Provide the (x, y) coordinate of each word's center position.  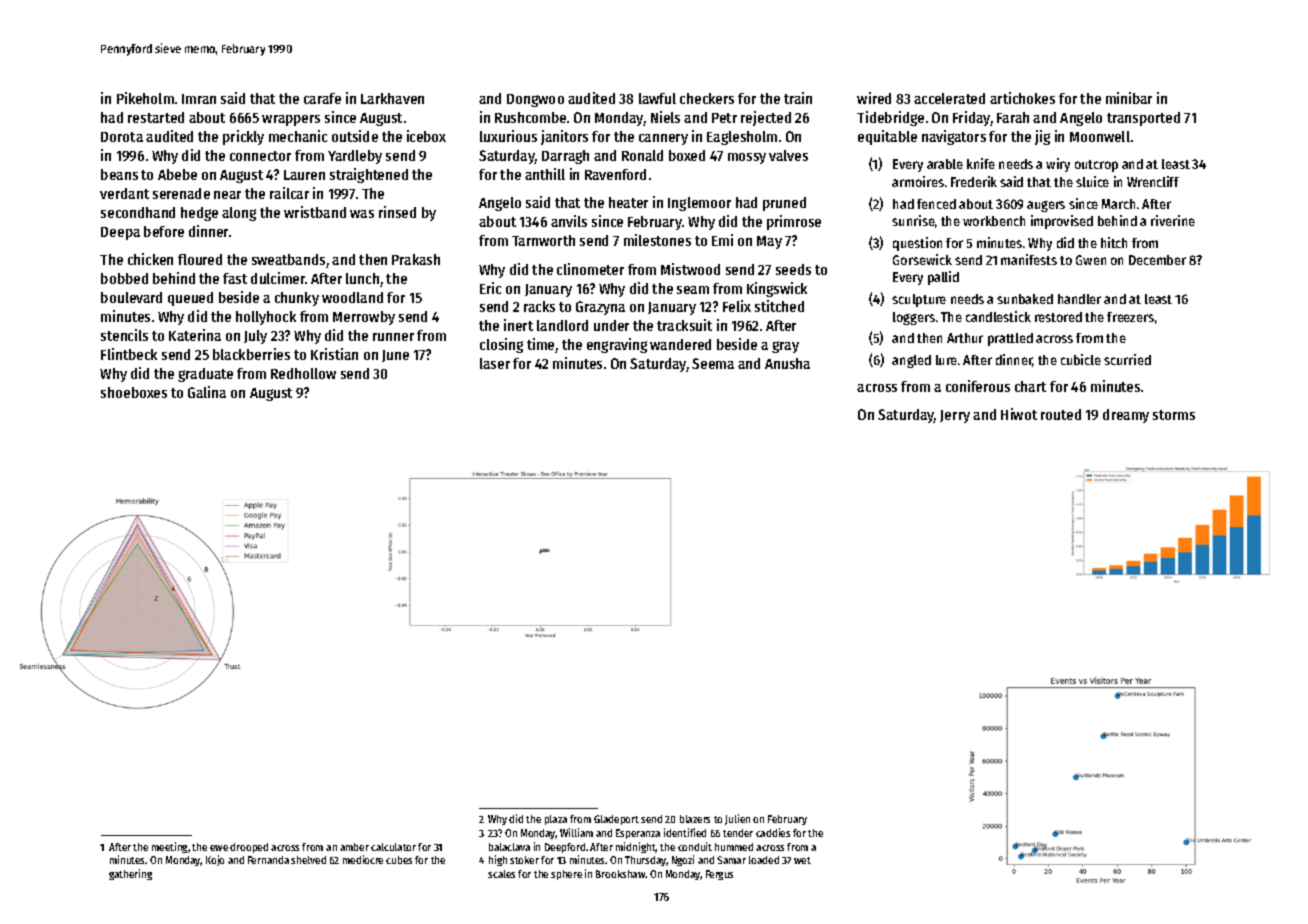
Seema (713, 363)
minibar (1129, 98)
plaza (556, 820)
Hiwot (1019, 414)
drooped (249, 848)
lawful (657, 98)
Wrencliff (1153, 181)
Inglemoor (699, 204)
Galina (207, 392)
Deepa (120, 233)
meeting (169, 847)
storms (1174, 415)
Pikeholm (145, 98)
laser (495, 363)
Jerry (955, 416)
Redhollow (303, 373)
